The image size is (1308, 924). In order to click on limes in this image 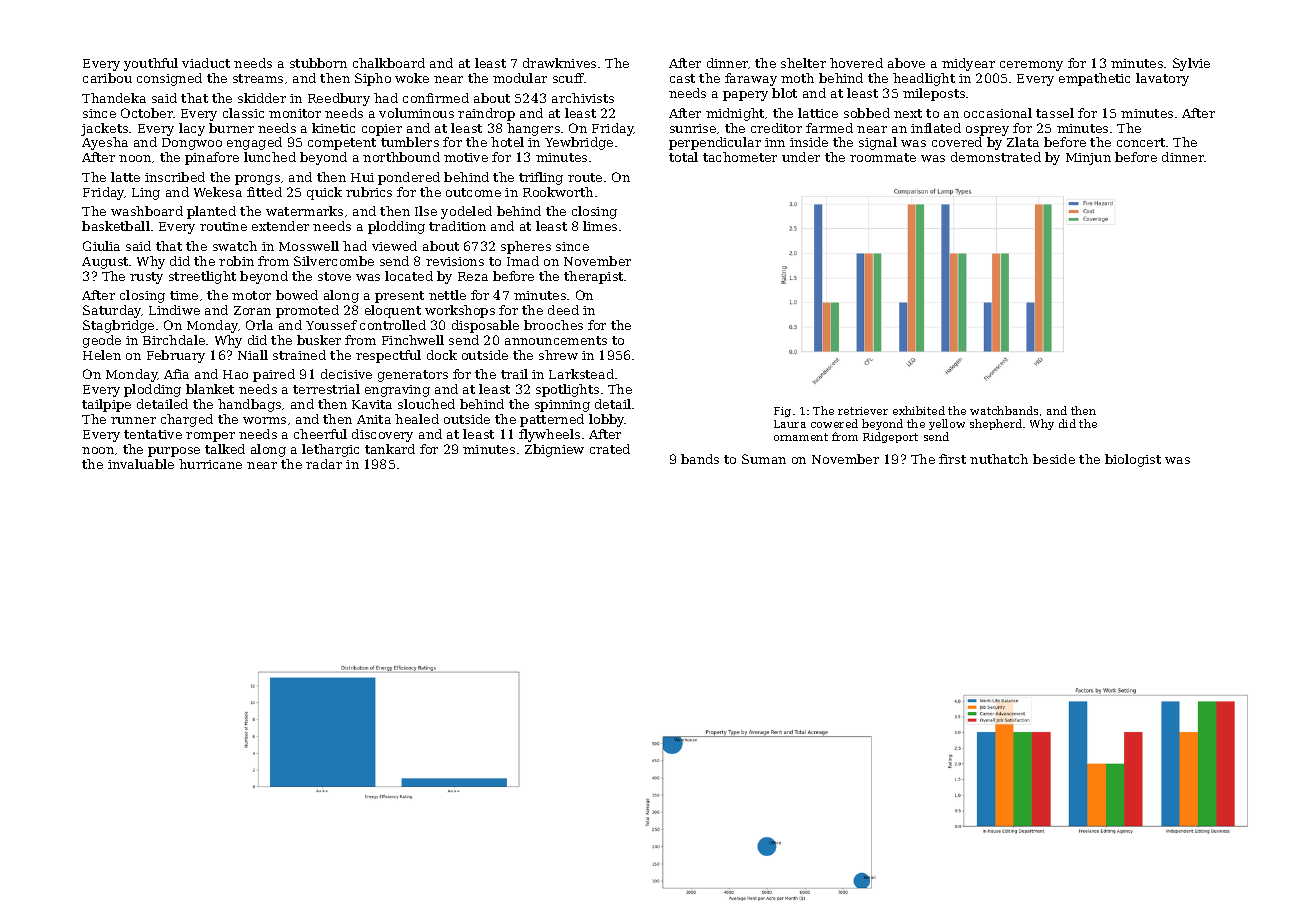, I will do `click(600, 226)`.
